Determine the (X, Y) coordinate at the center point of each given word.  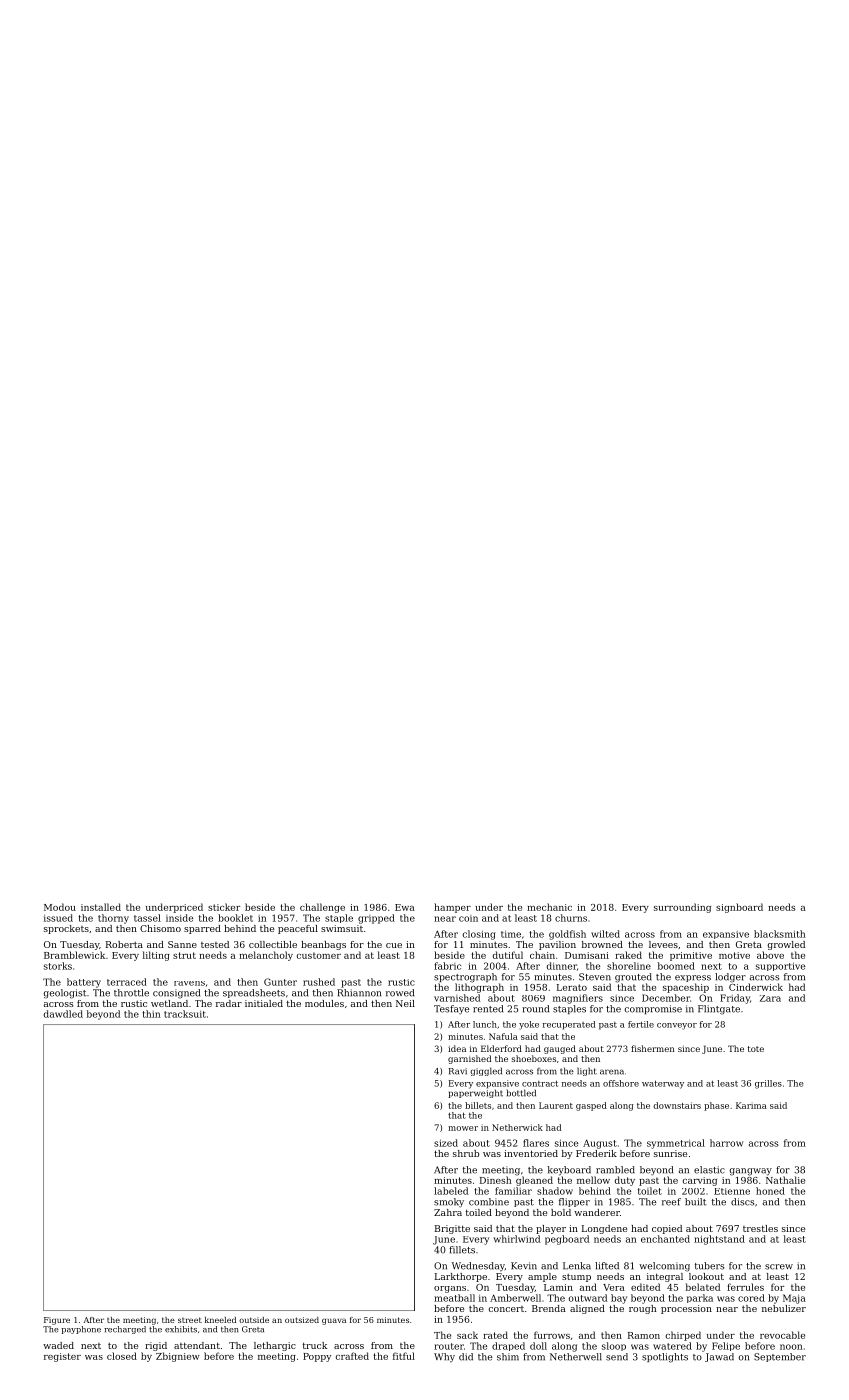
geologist (65, 994)
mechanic (549, 907)
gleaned (534, 1181)
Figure (57, 1321)
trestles (760, 1228)
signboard (739, 908)
